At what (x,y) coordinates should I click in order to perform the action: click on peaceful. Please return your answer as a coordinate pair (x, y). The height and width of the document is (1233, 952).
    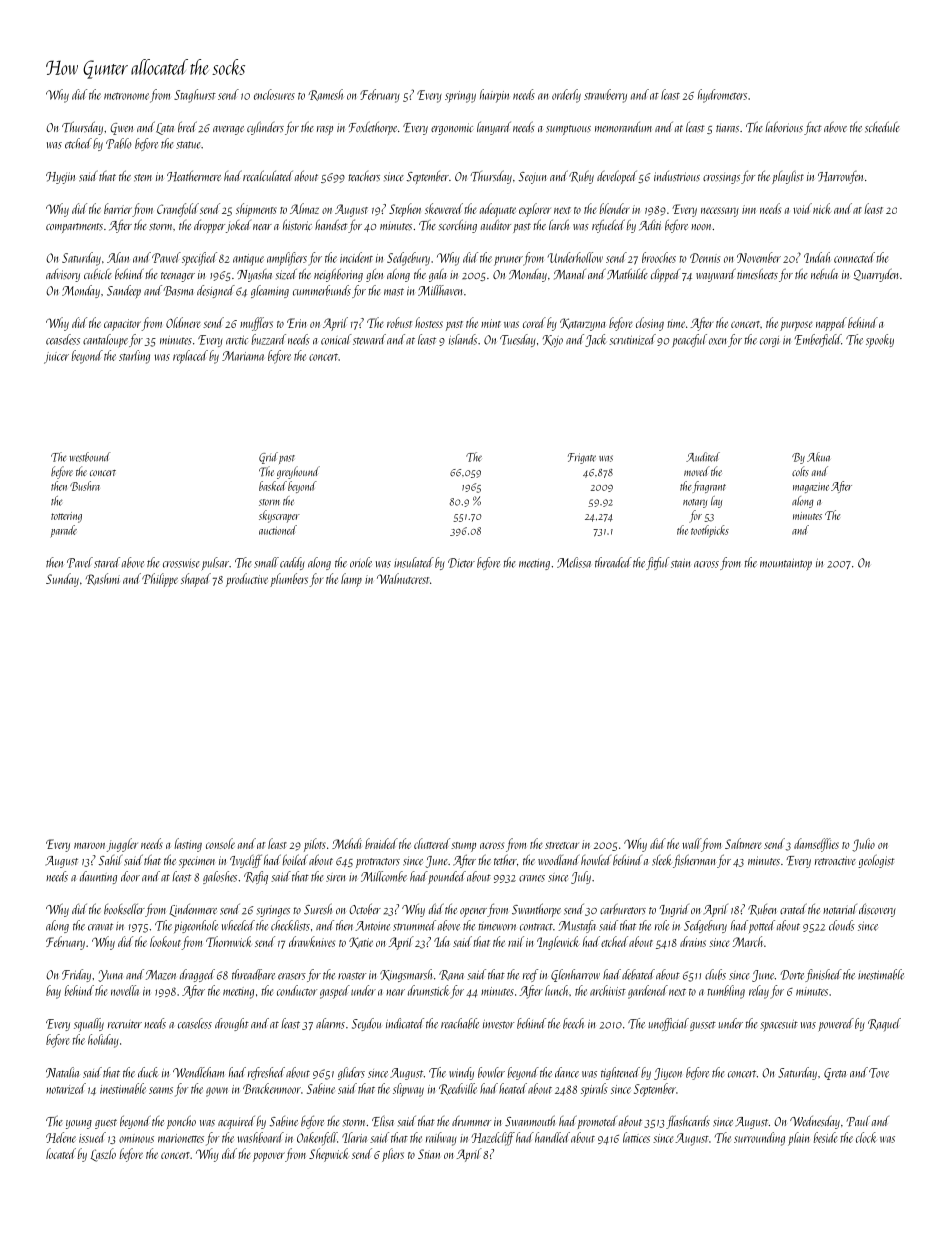
    Looking at the image, I should click on (689, 340).
